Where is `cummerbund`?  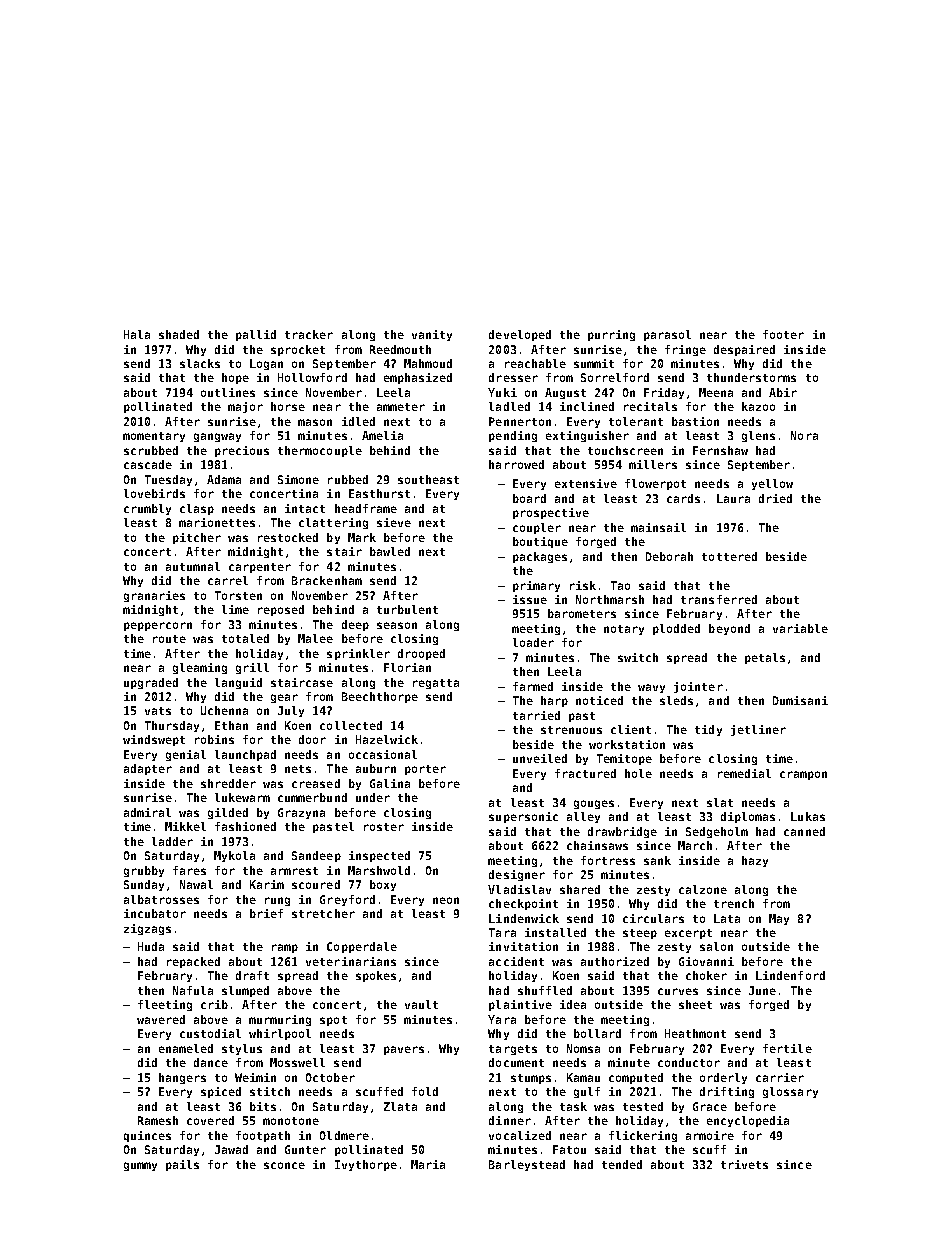 cummerbund is located at coordinates (312, 797).
